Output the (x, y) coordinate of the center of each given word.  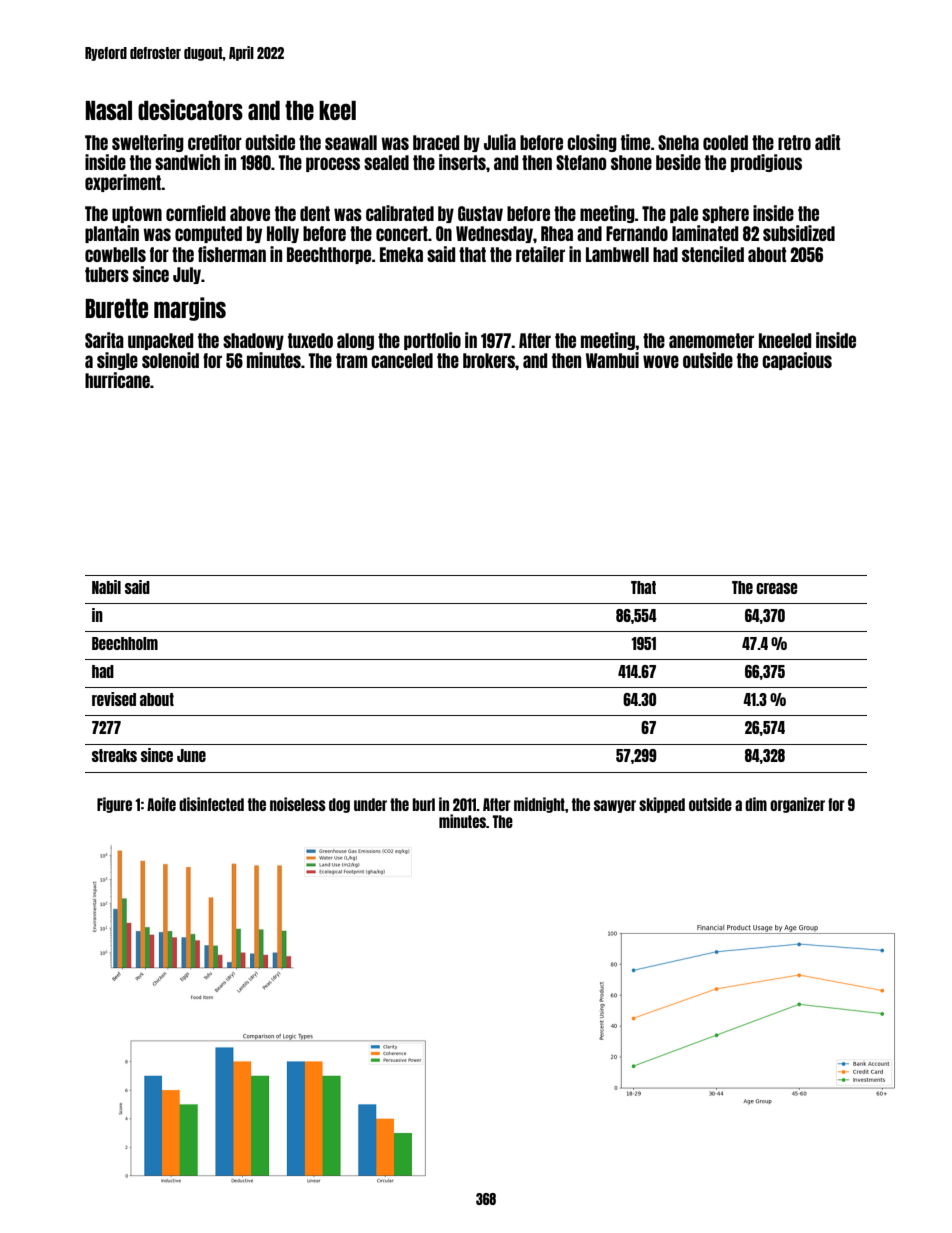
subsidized (799, 233)
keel (337, 110)
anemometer (711, 340)
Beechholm (125, 643)
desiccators (190, 109)
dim (756, 804)
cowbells (115, 254)
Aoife (161, 804)
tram (351, 360)
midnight (539, 805)
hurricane (117, 380)
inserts (462, 162)
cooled (725, 142)
